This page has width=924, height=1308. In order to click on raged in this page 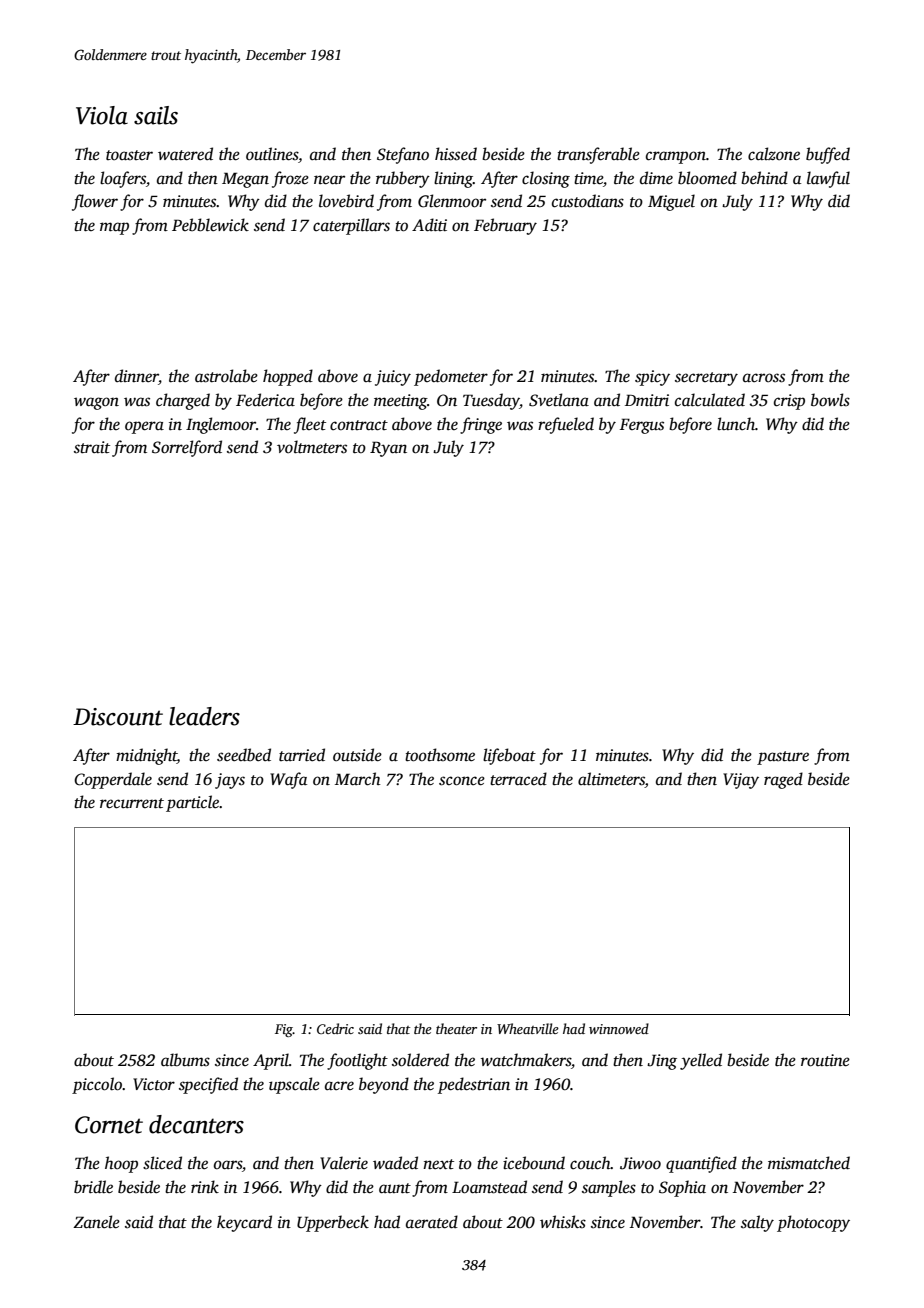, I will do `click(783, 780)`.
